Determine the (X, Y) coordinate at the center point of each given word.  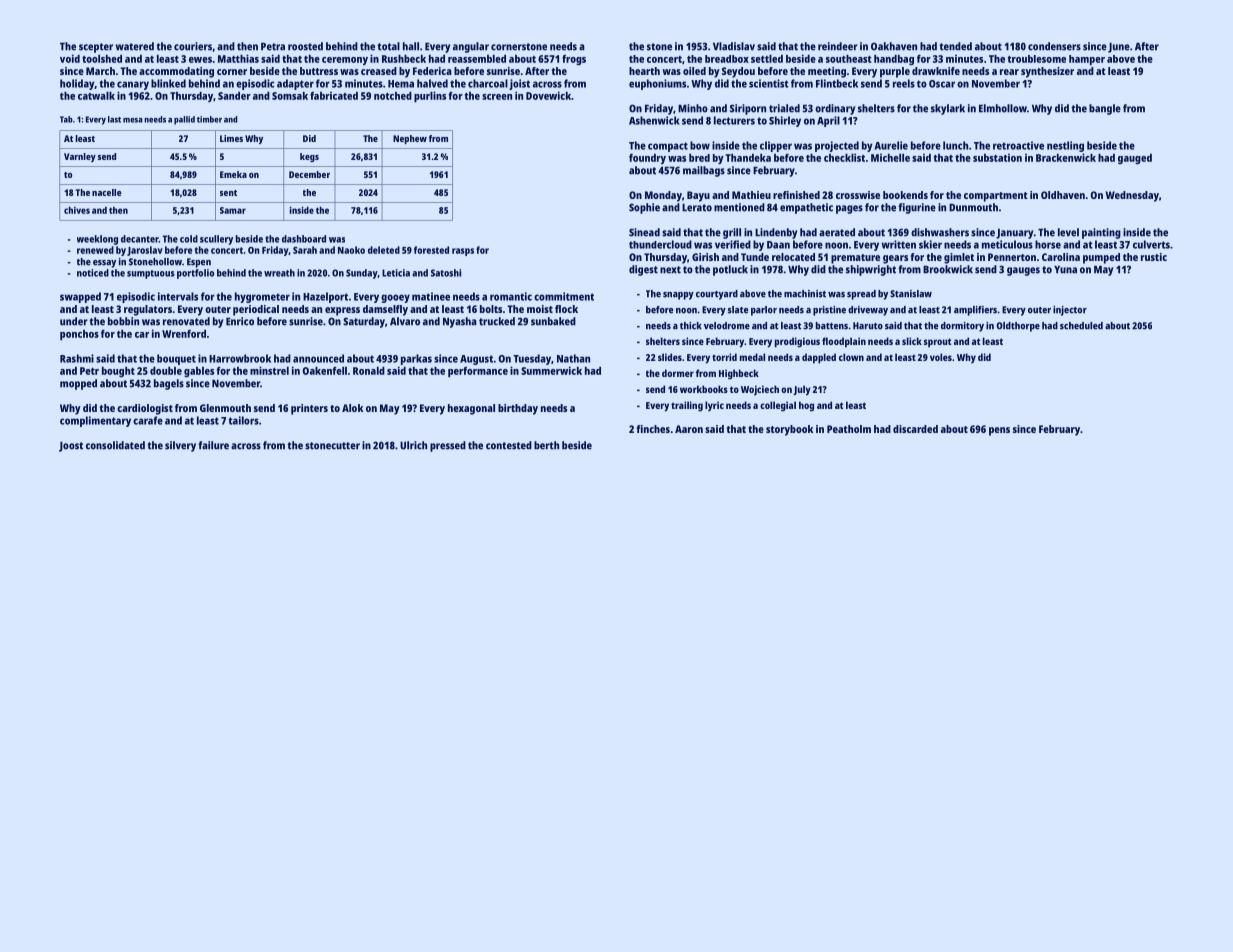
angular (471, 47)
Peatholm (849, 429)
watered (135, 46)
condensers (1054, 46)
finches (653, 429)
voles (941, 357)
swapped (80, 297)
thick (691, 326)
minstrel (269, 370)
